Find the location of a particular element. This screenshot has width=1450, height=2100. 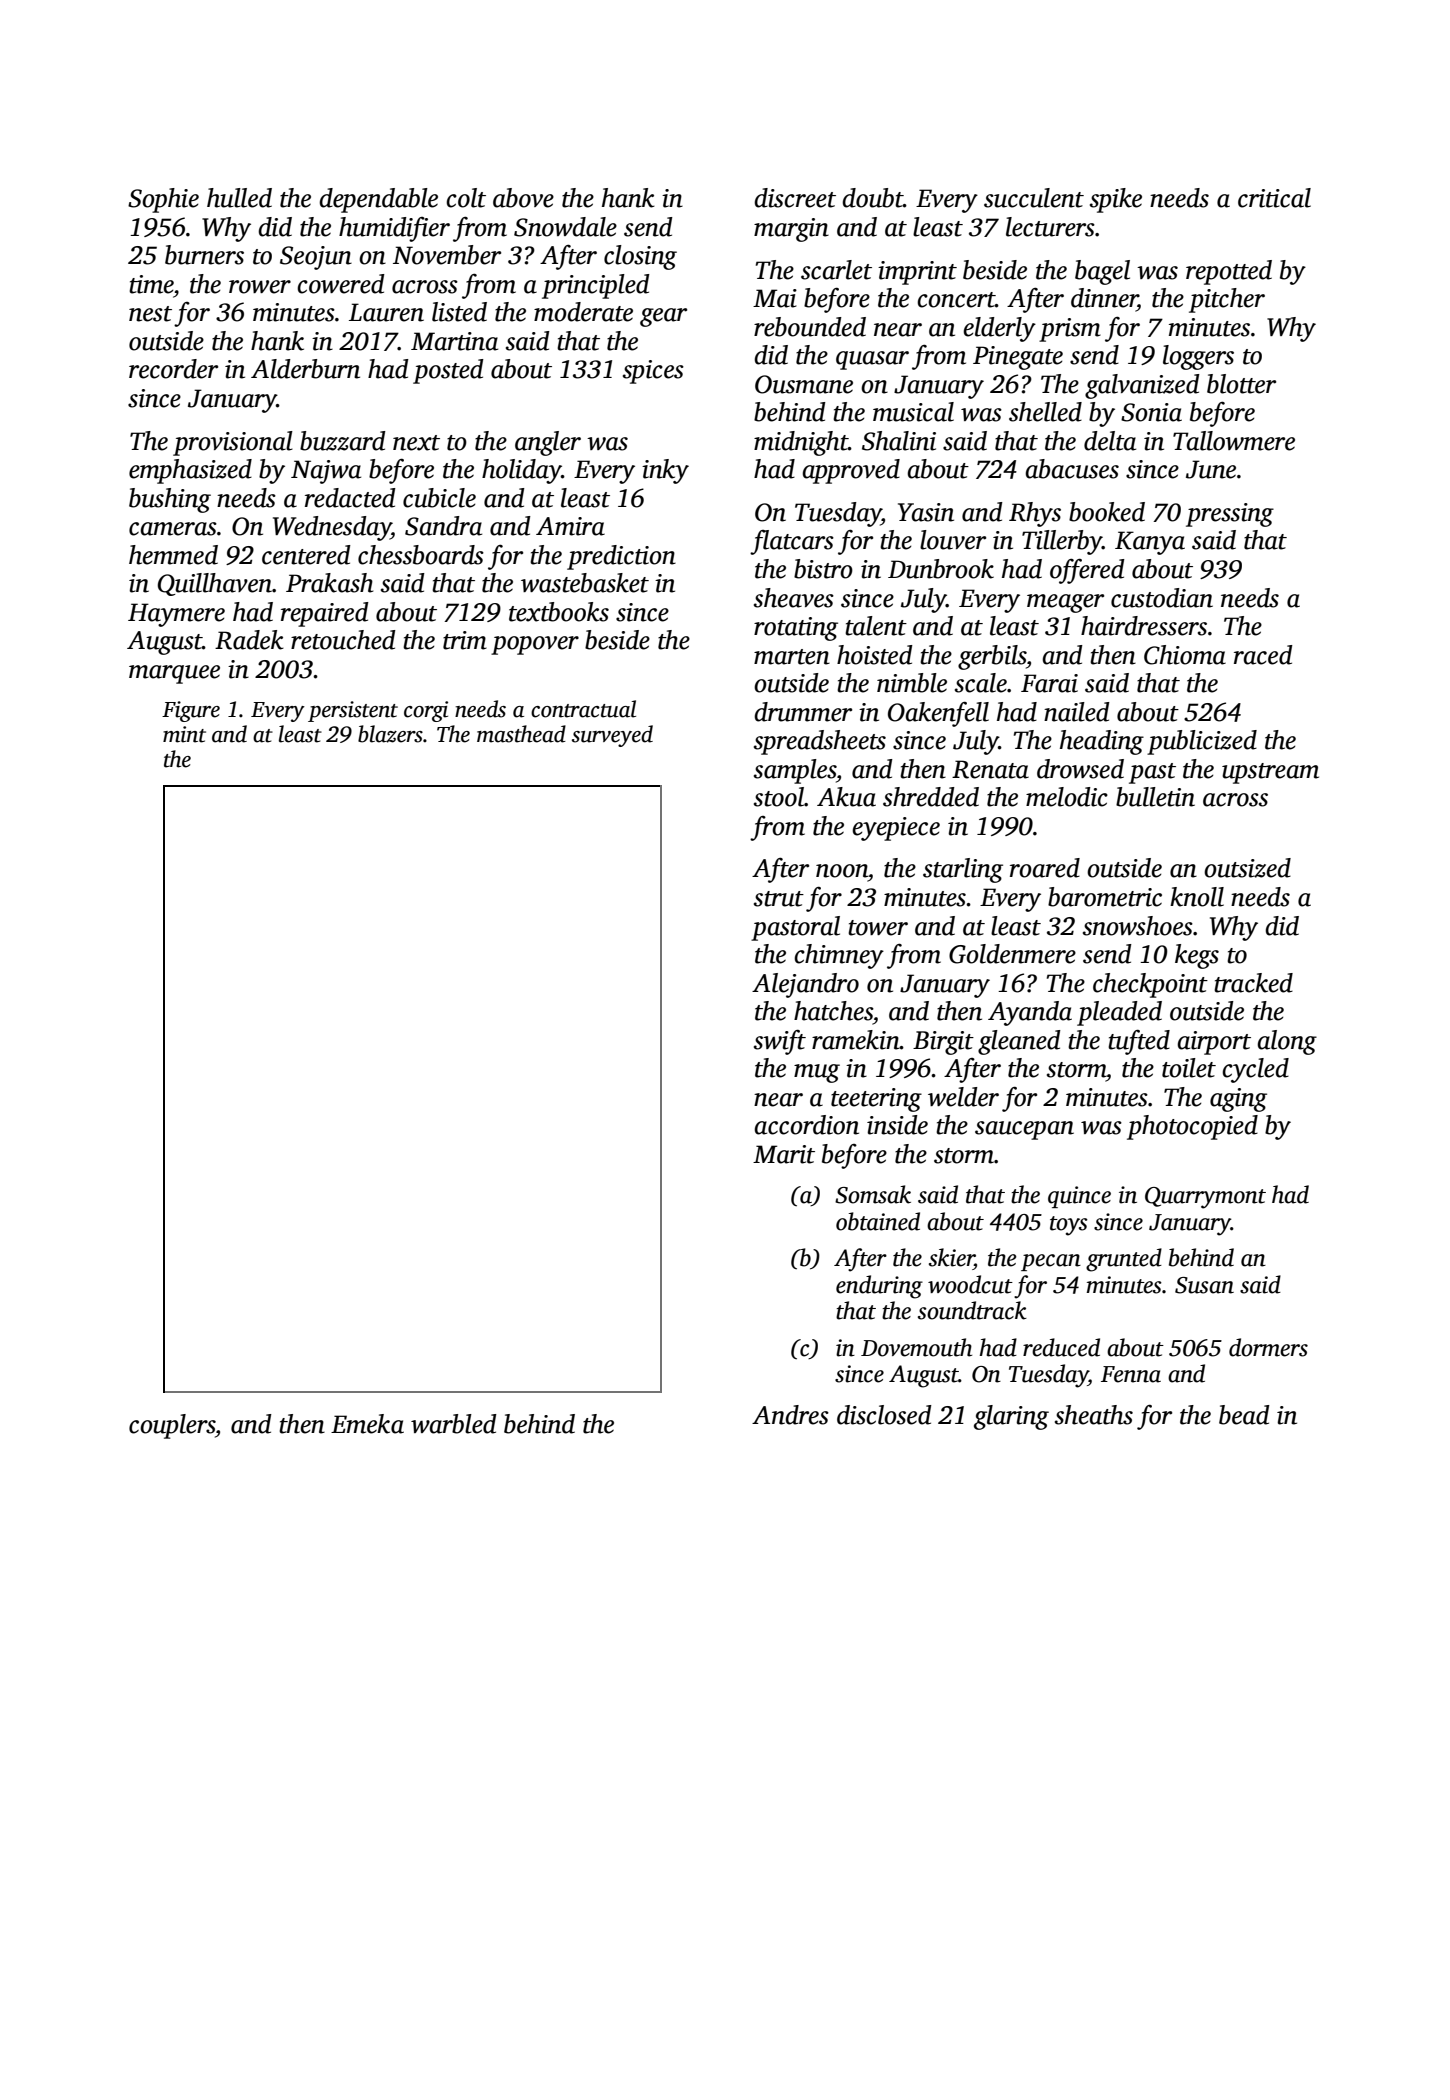

flatcars is located at coordinates (792, 542).
